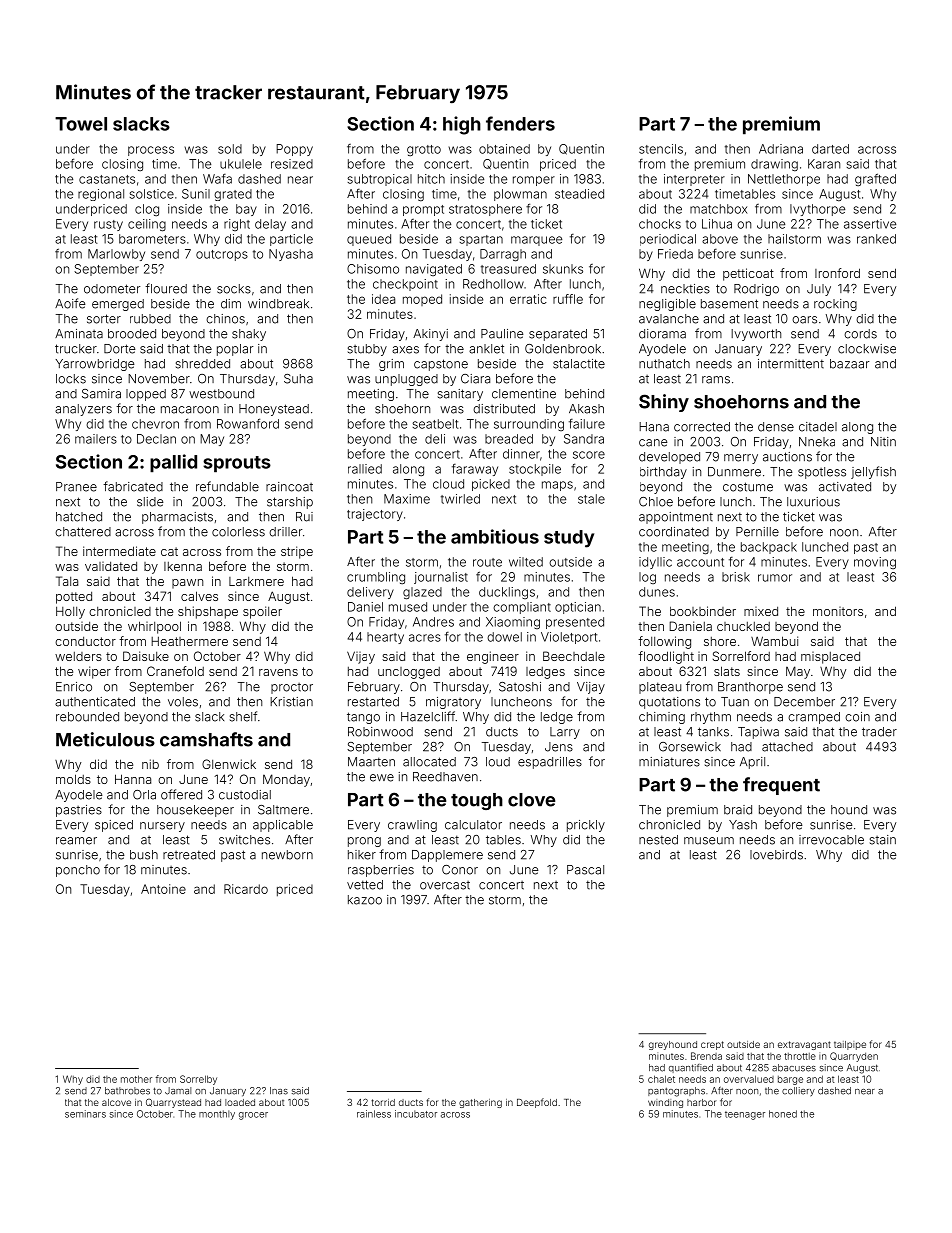  Describe the element at coordinates (376, 578) in the page. I see `crumbling` at that location.
